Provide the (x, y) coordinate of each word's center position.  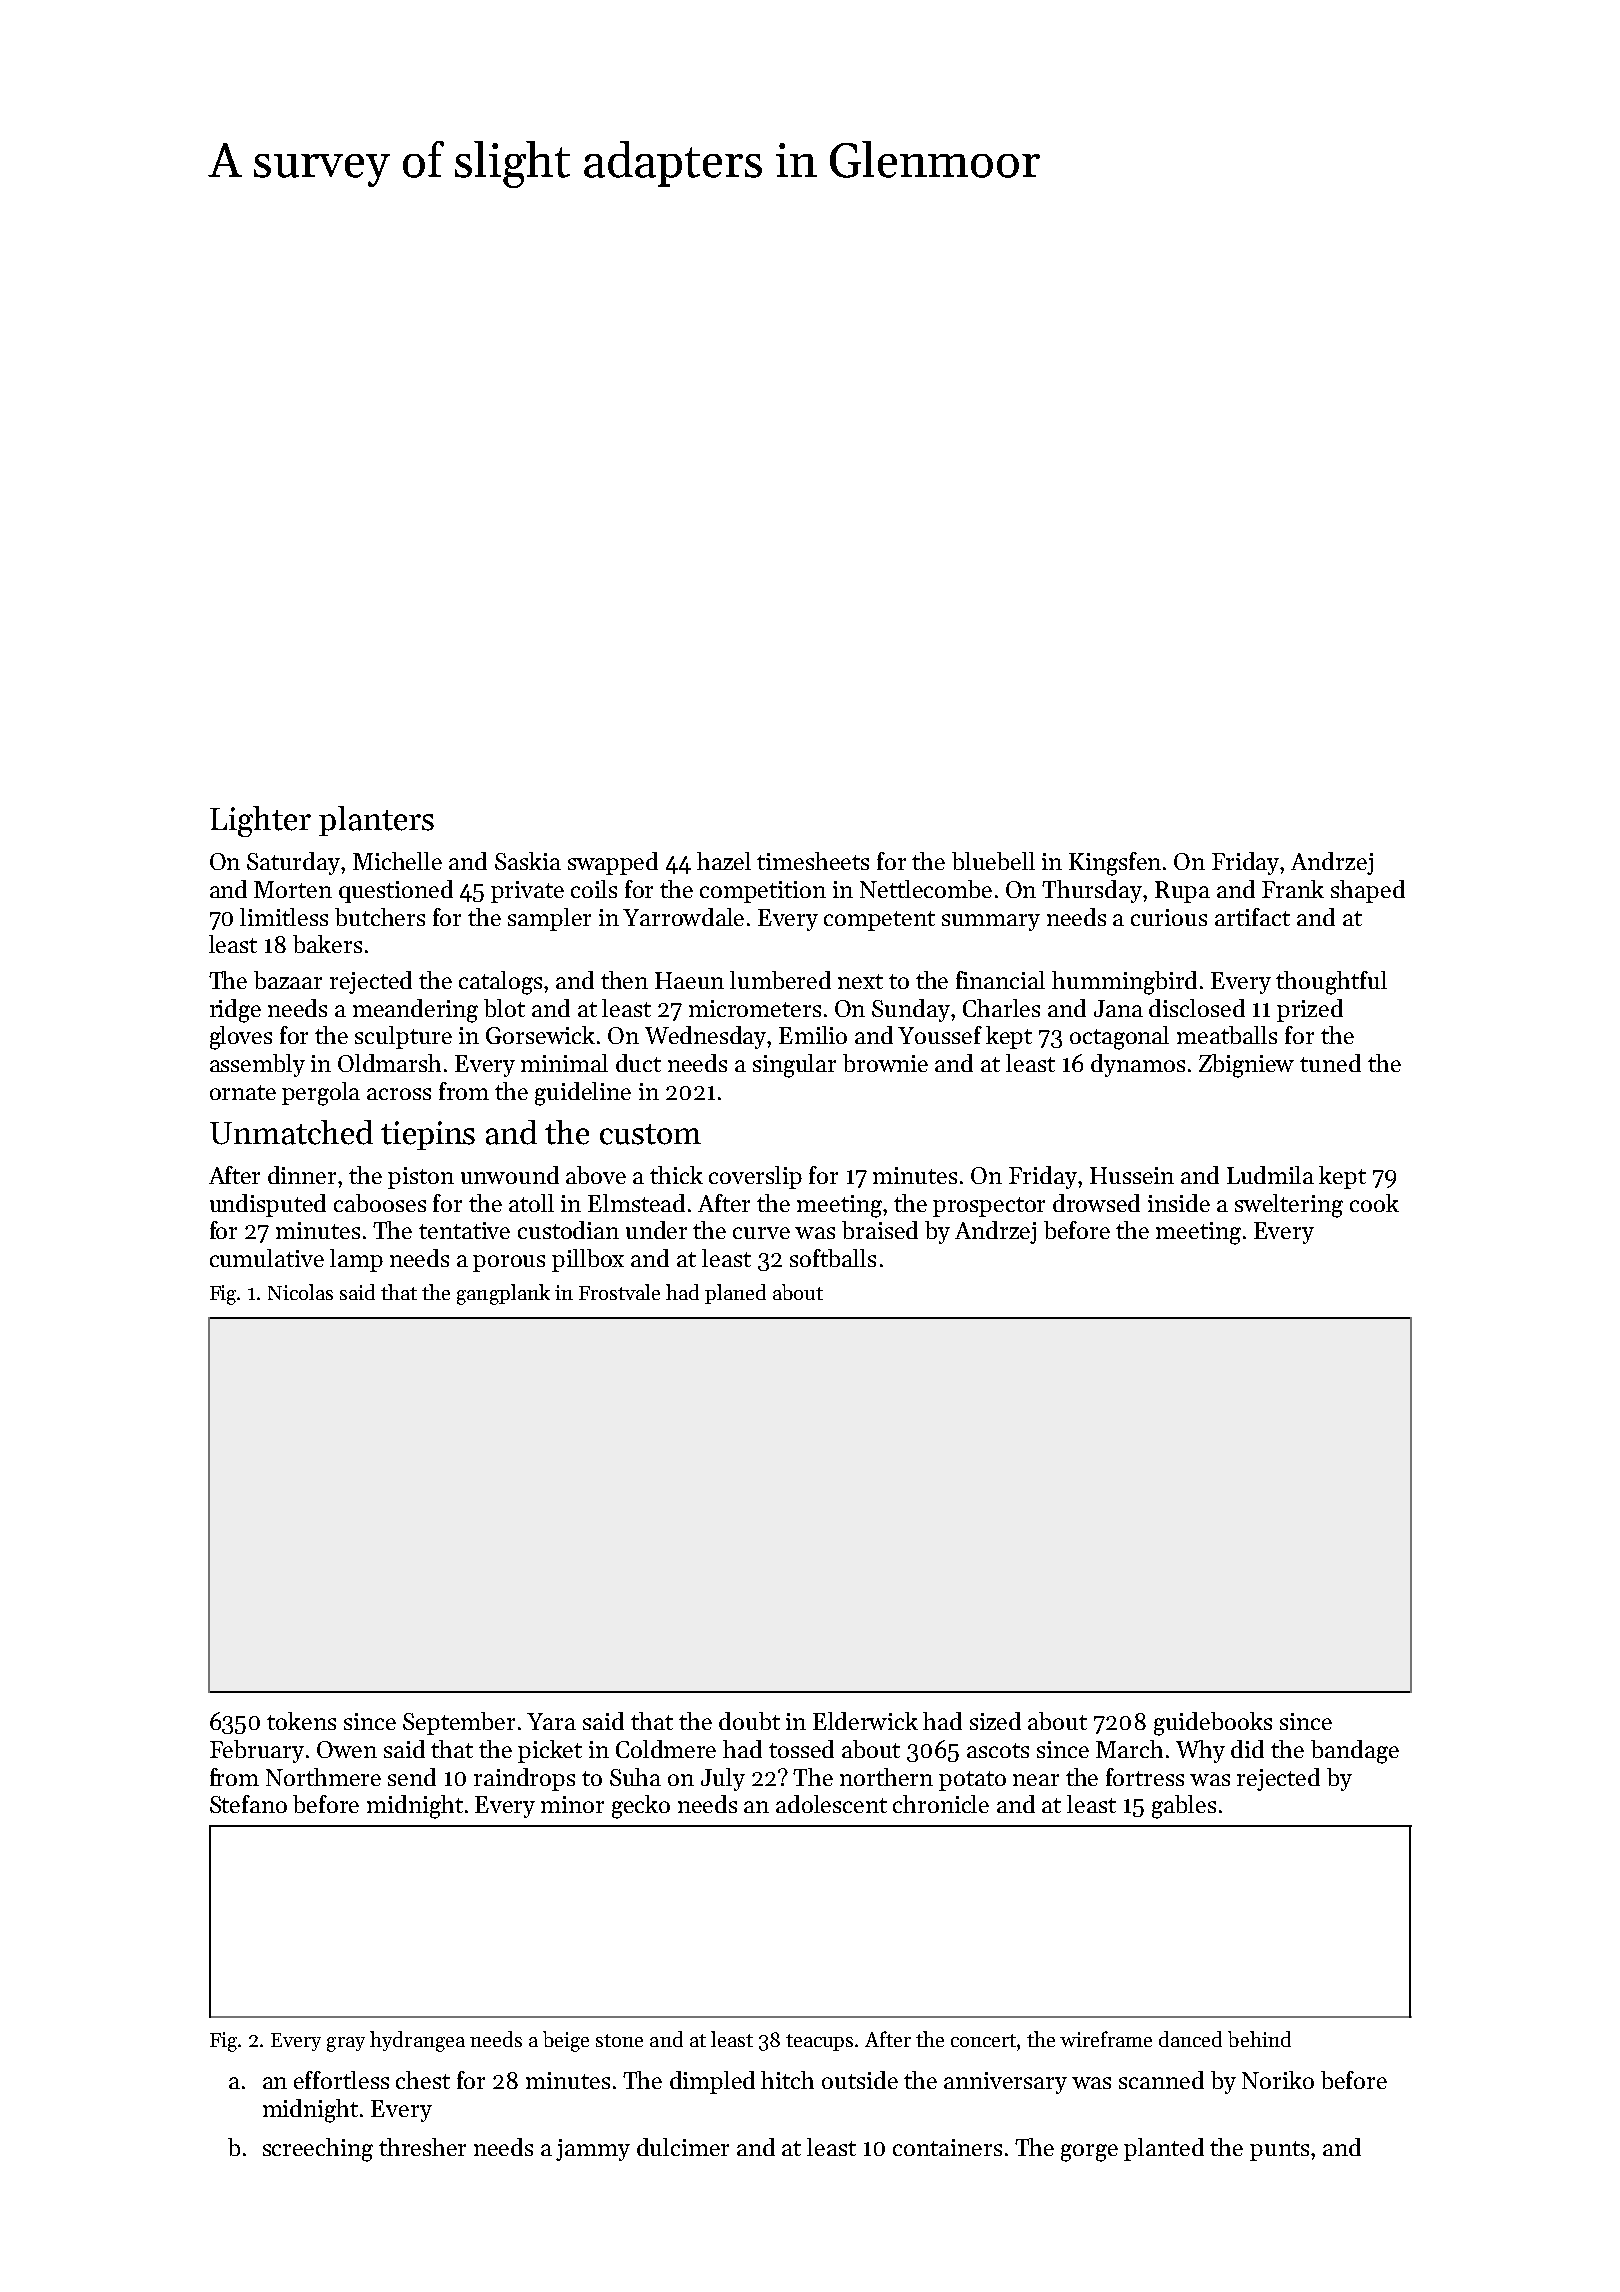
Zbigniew (1246, 1066)
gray (346, 2044)
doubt (749, 1721)
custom (650, 1134)
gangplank (503, 1294)
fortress (1145, 1777)
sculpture (403, 1037)
